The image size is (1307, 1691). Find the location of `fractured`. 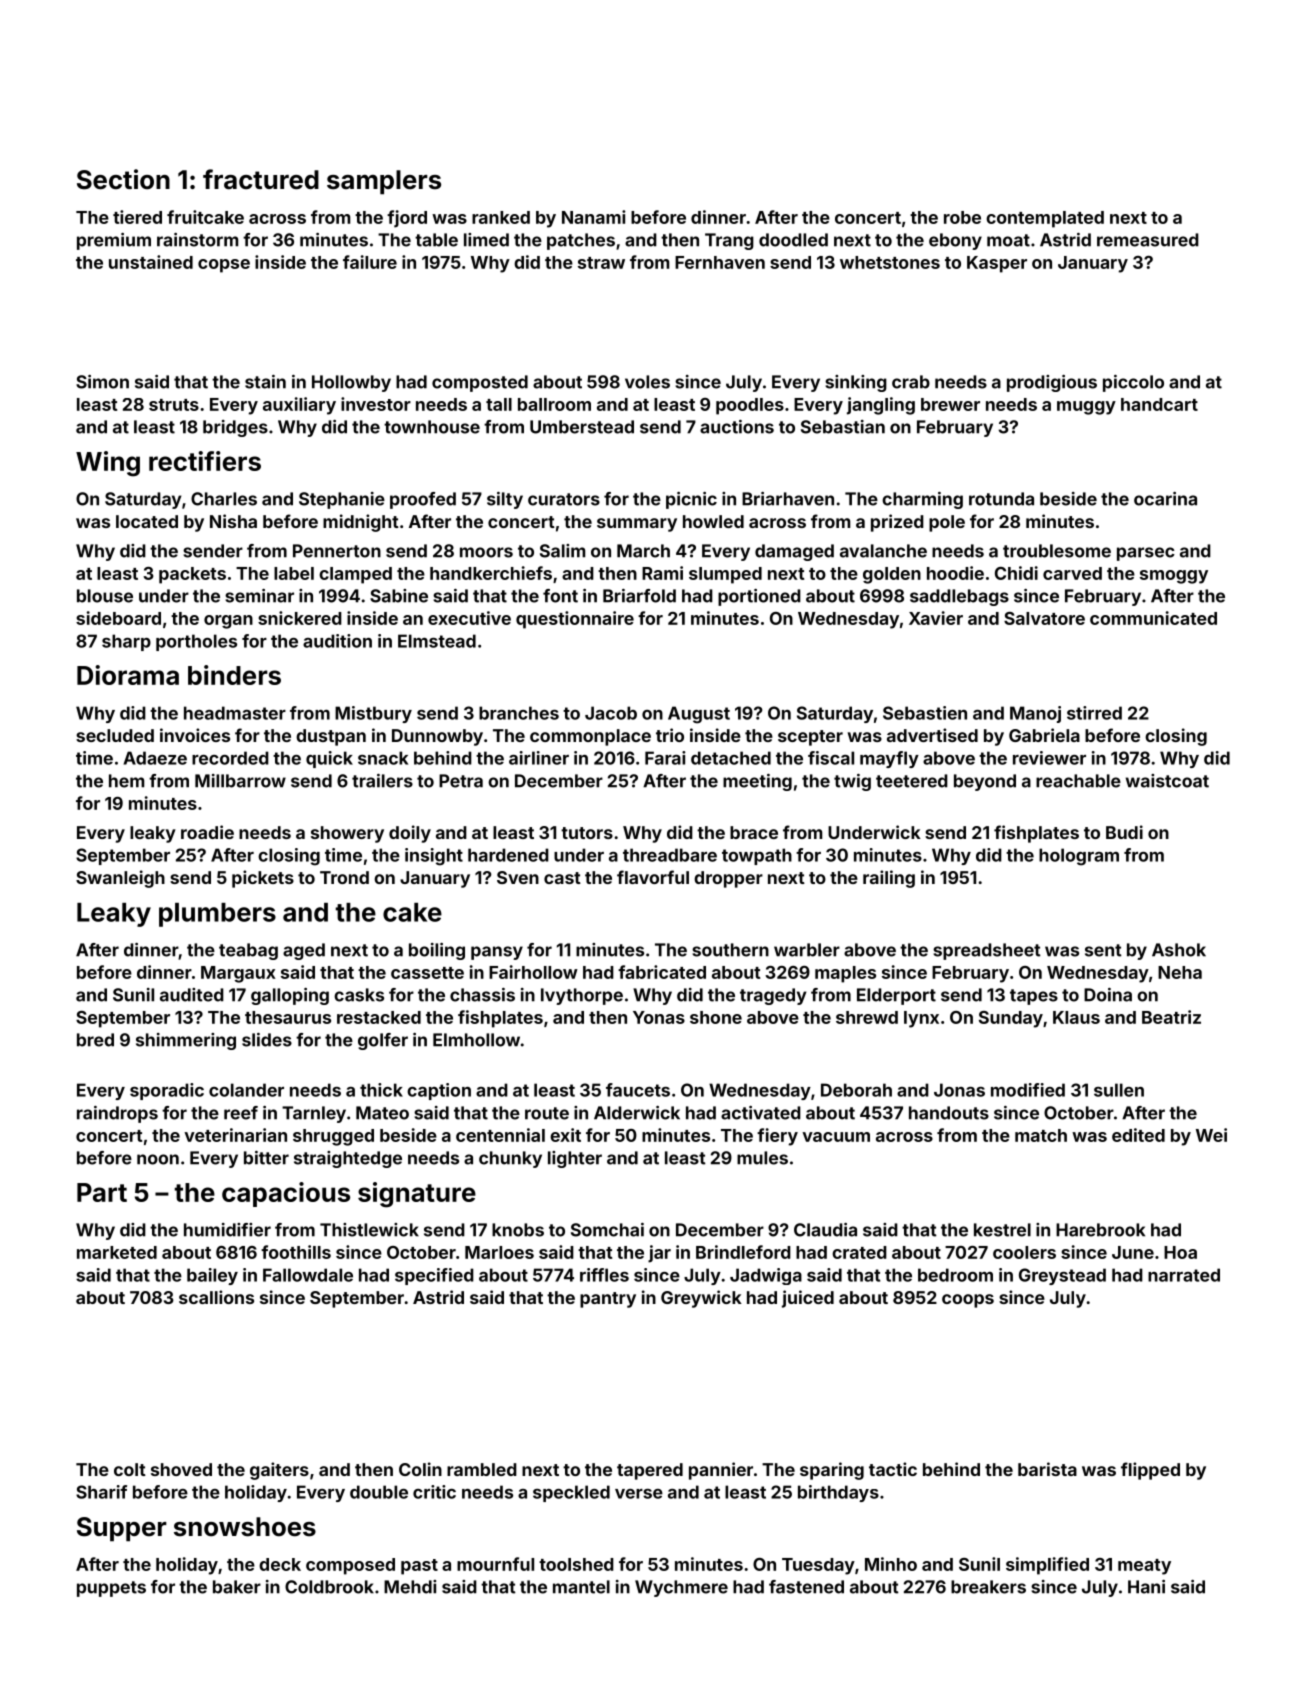

fractured is located at coordinates (261, 179).
